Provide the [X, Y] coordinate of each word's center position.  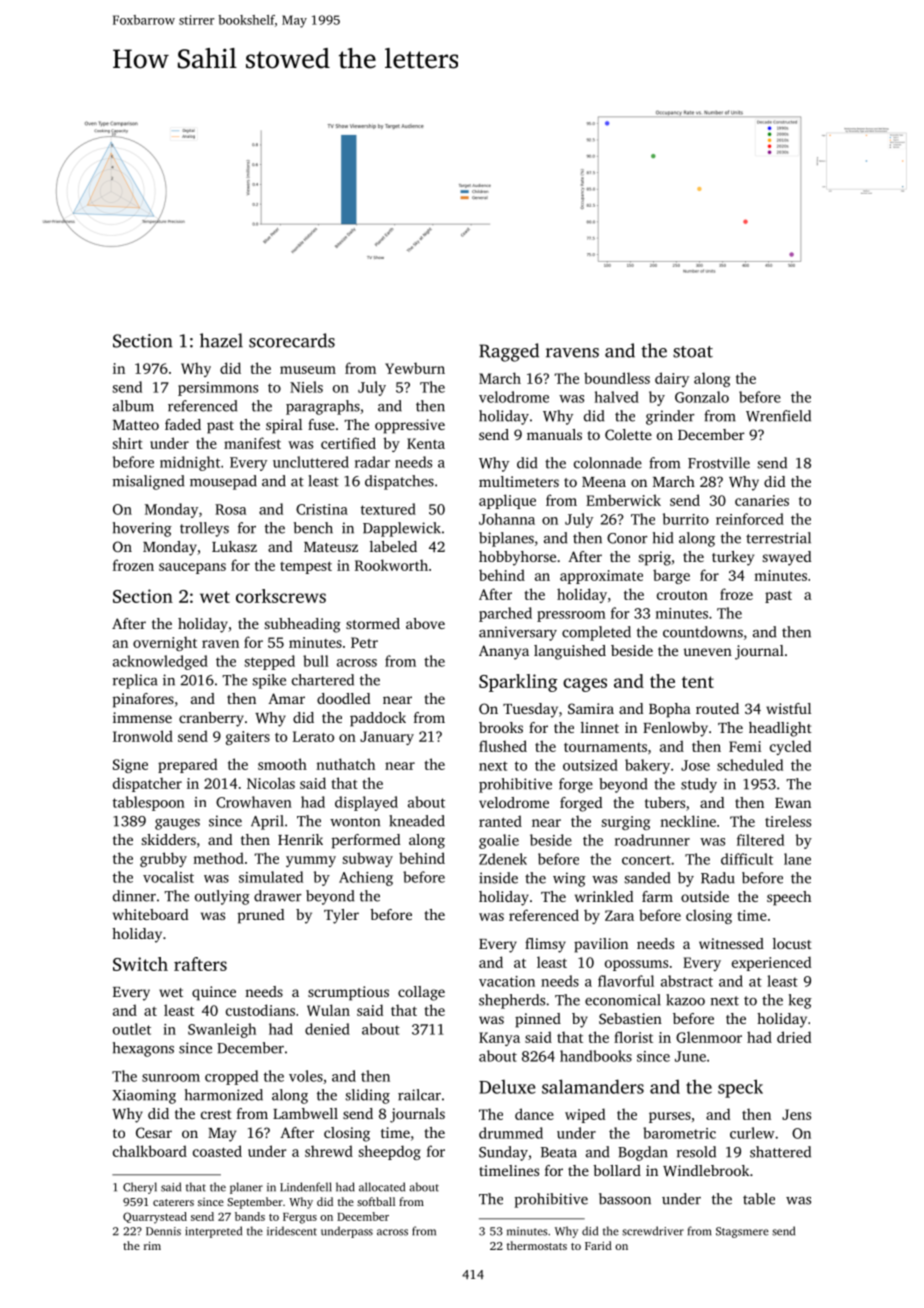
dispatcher [147, 784]
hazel [221, 340]
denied [327, 1029]
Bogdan [643, 1153]
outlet [132, 1029]
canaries [762, 500]
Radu [718, 878]
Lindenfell [306, 1187]
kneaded [417, 821]
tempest [306, 567]
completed [596, 633]
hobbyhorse [517, 558]
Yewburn [415, 368]
